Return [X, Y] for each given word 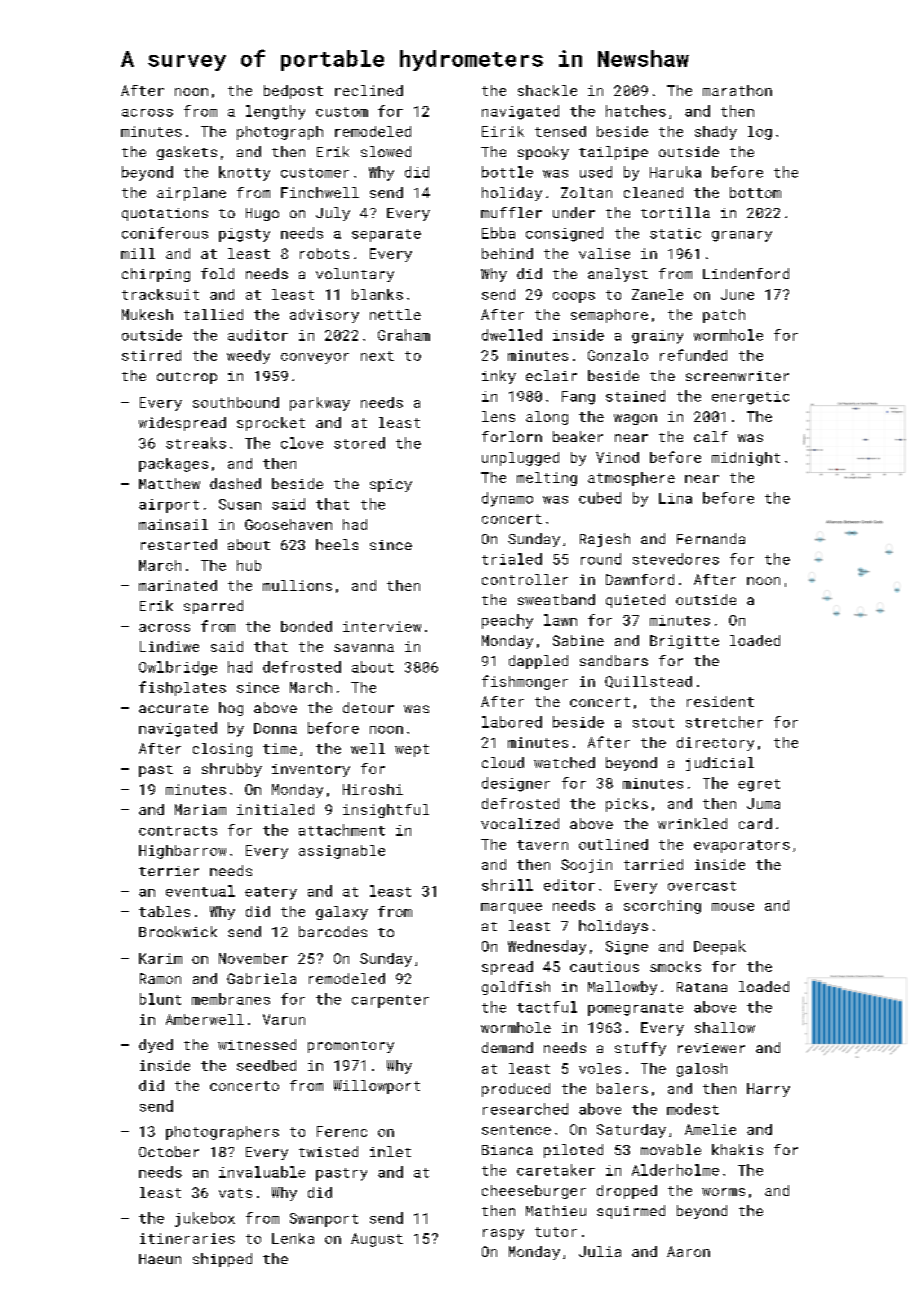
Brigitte [684, 642]
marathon [737, 90]
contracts [178, 831]
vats [235, 1193]
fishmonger [525, 682]
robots [324, 253]
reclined [369, 90]
